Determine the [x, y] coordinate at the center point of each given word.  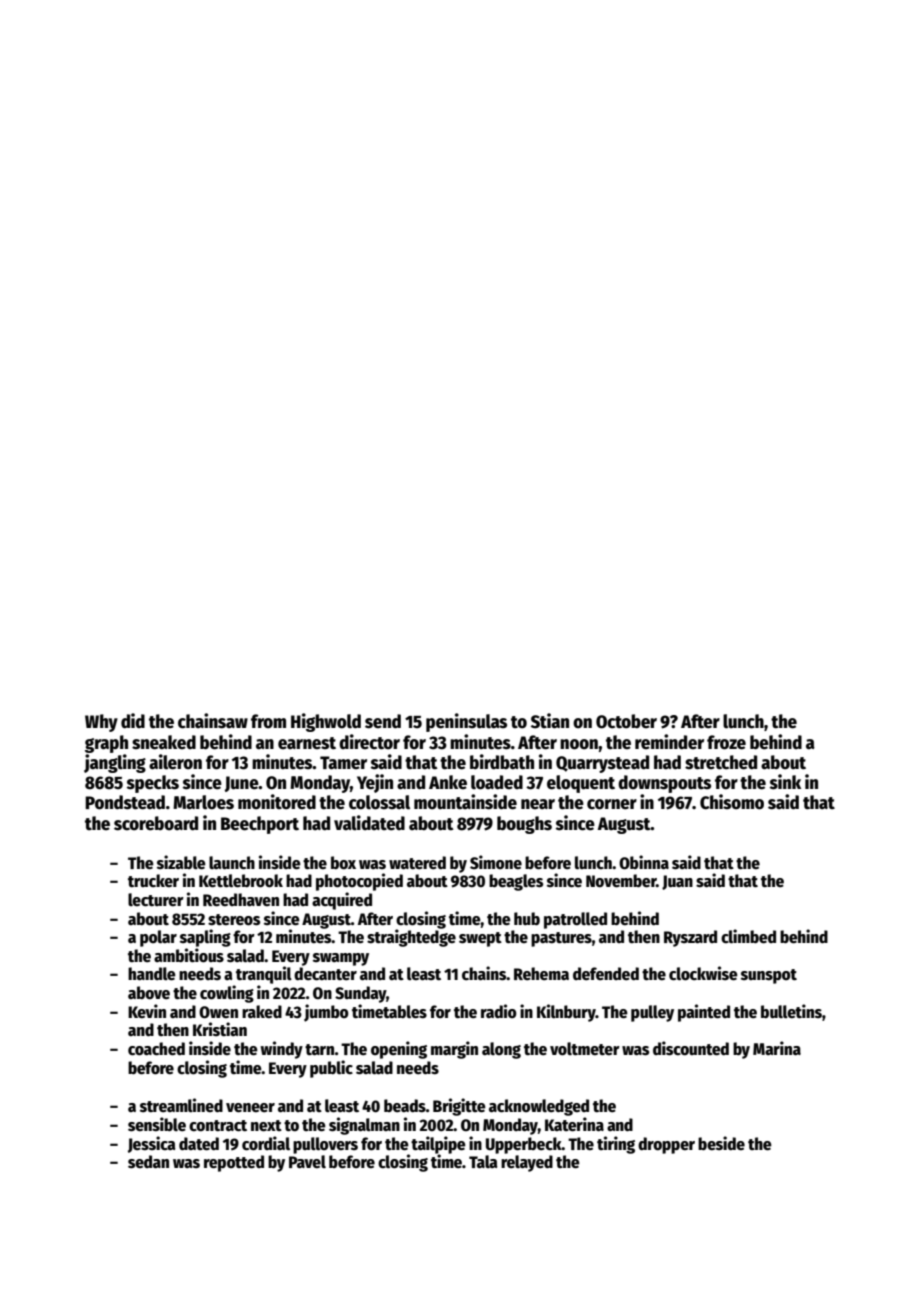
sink [785, 782]
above [149, 993]
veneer [250, 1108]
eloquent [581, 784]
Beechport [260, 825]
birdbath [502, 762]
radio [499, 1011]
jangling [115, 763]
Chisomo [732, 802]
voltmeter [585, 1049]
